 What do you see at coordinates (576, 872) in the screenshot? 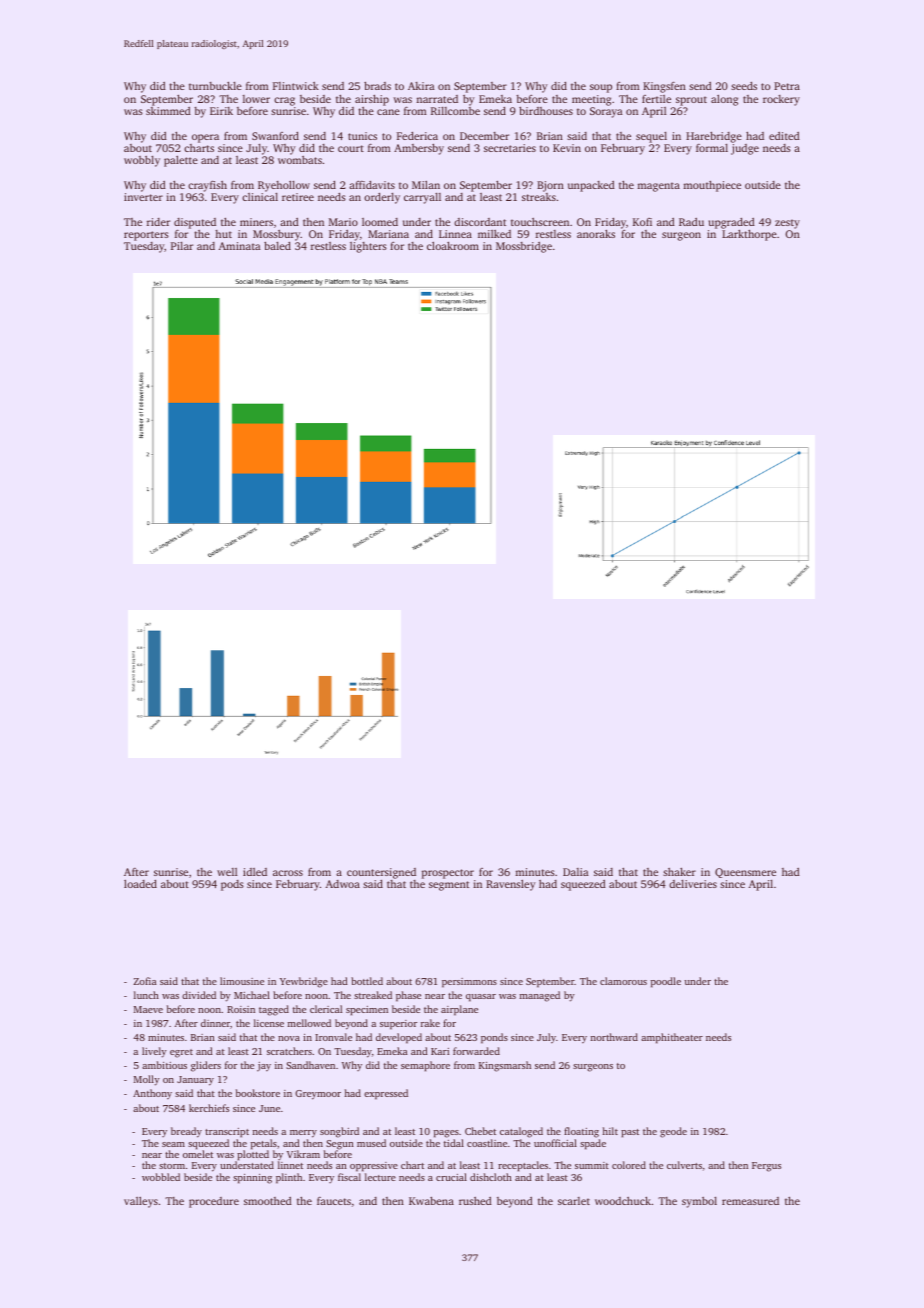
I see `Dalia` at bounding box center [576, 872].
